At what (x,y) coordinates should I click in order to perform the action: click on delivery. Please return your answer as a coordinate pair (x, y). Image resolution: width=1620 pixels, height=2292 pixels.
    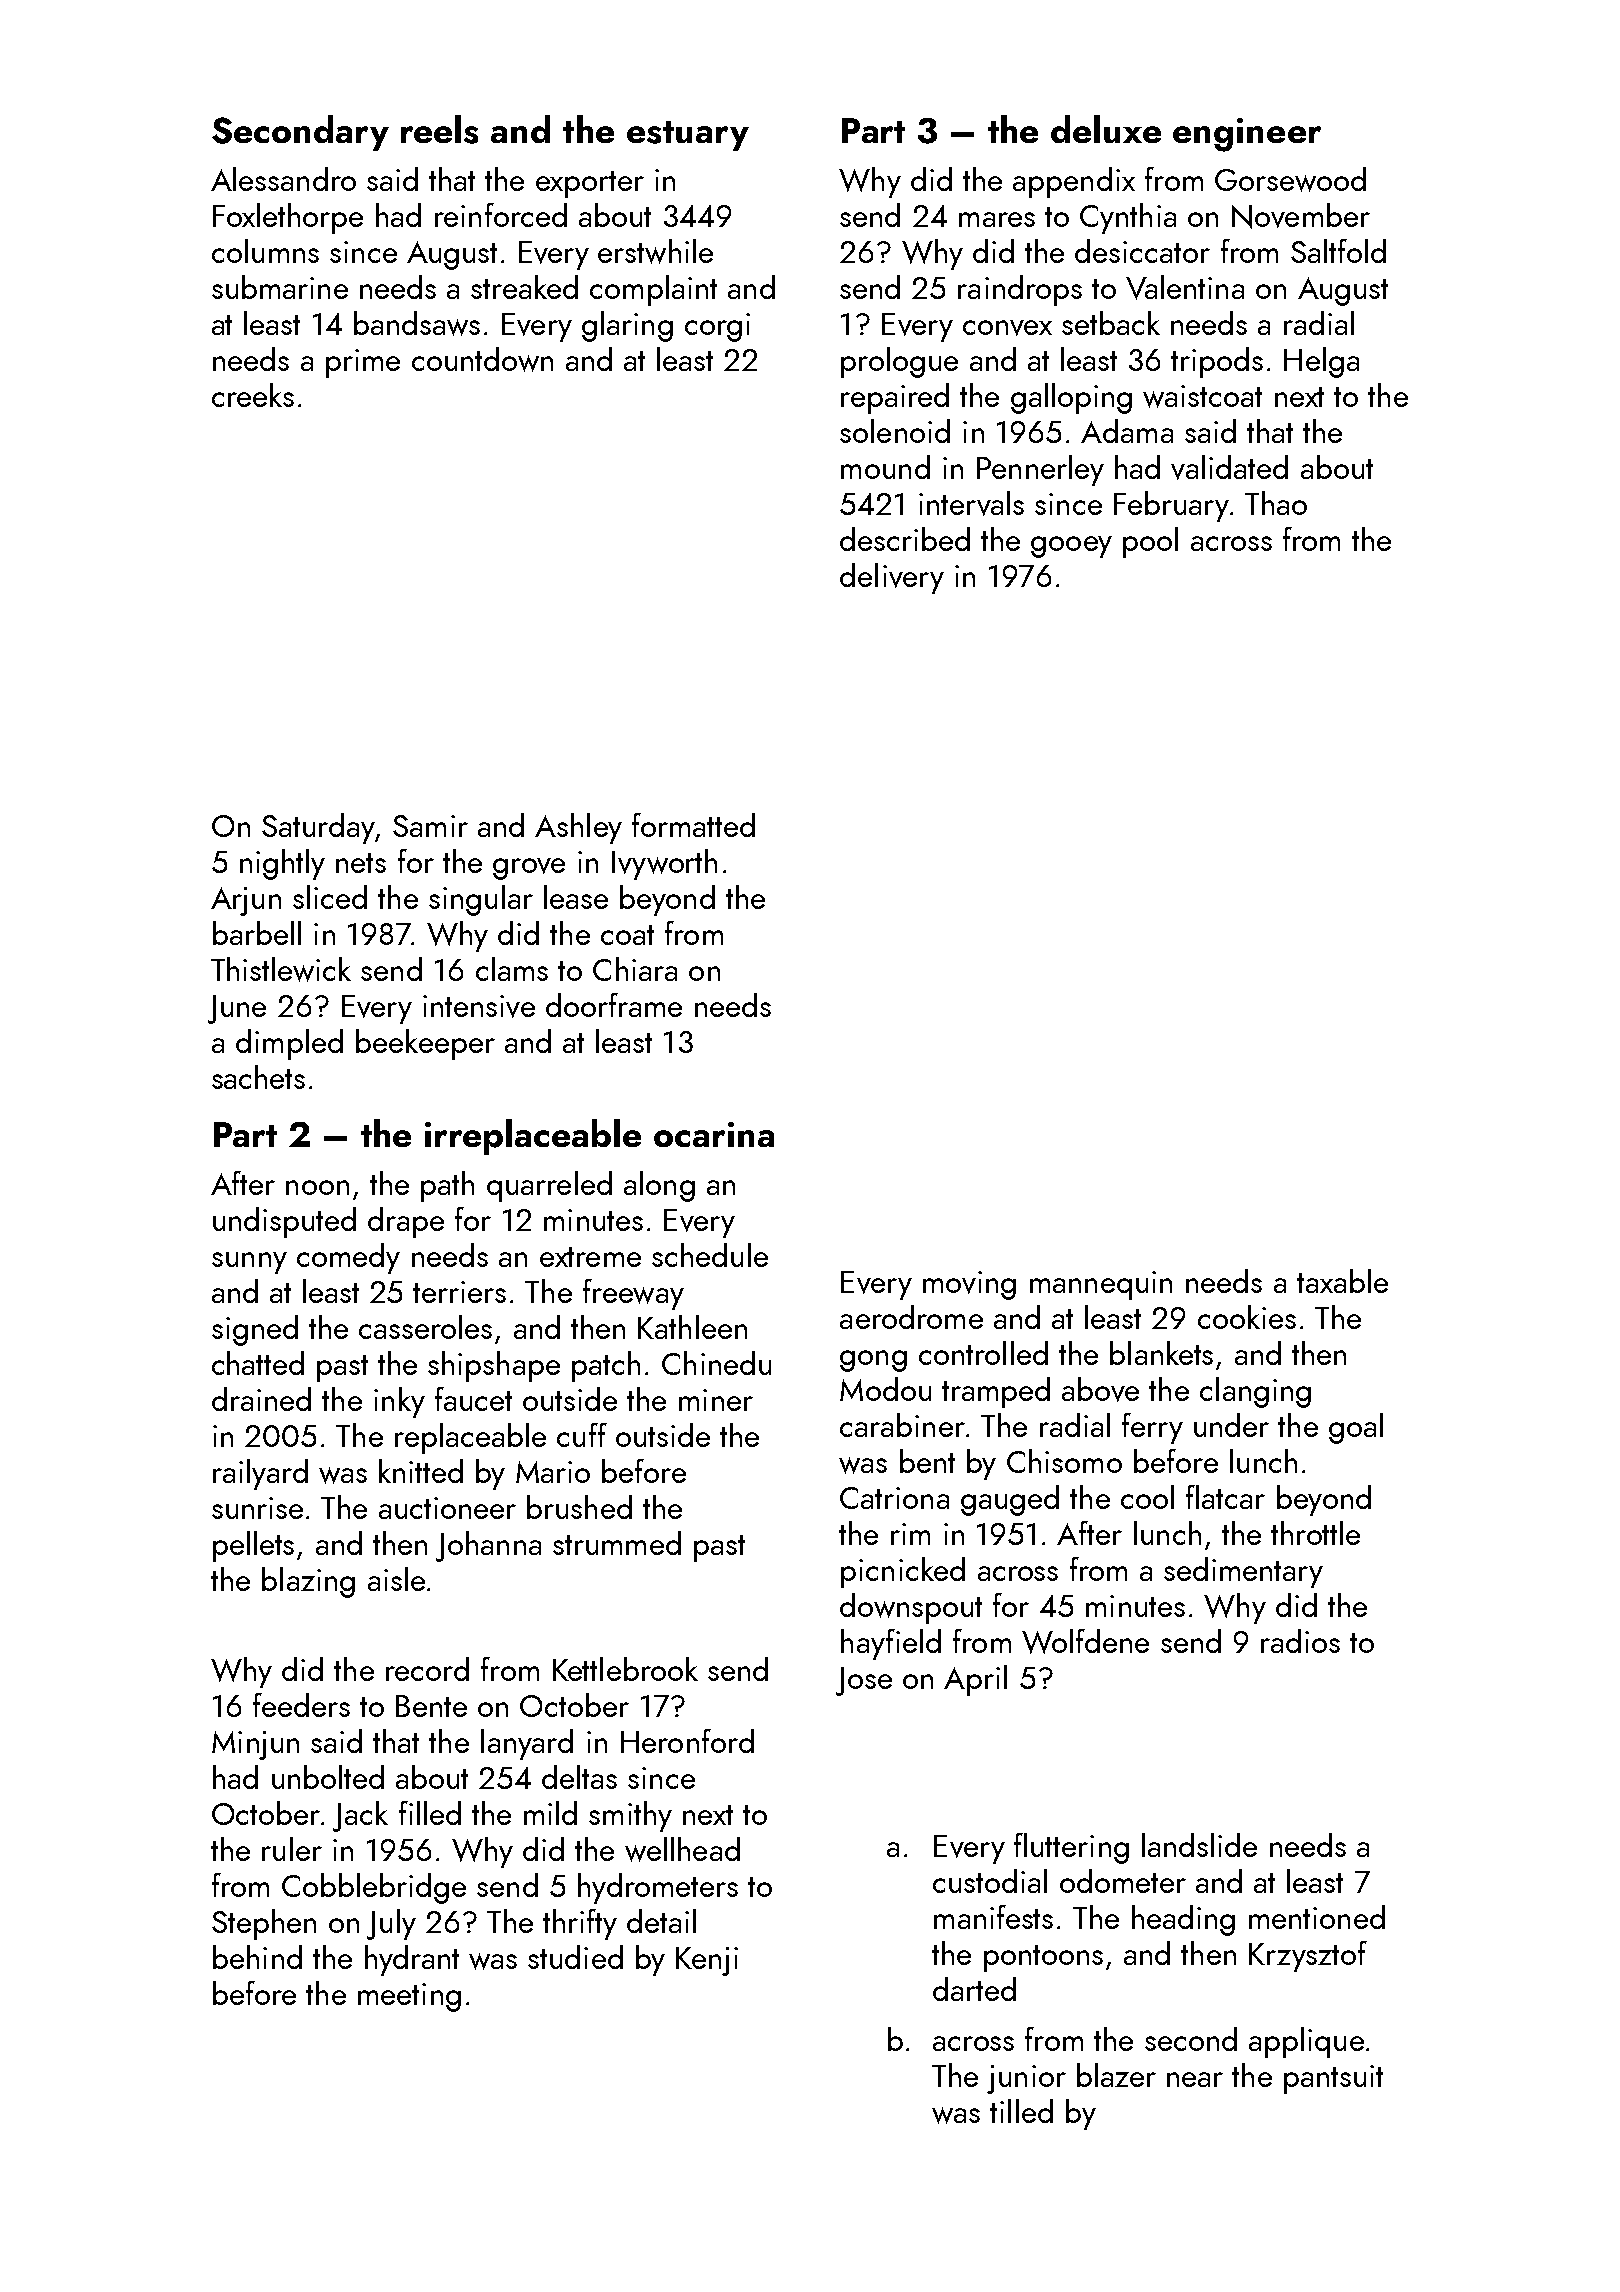
    Looking at the image, I should click on (892, 578).
